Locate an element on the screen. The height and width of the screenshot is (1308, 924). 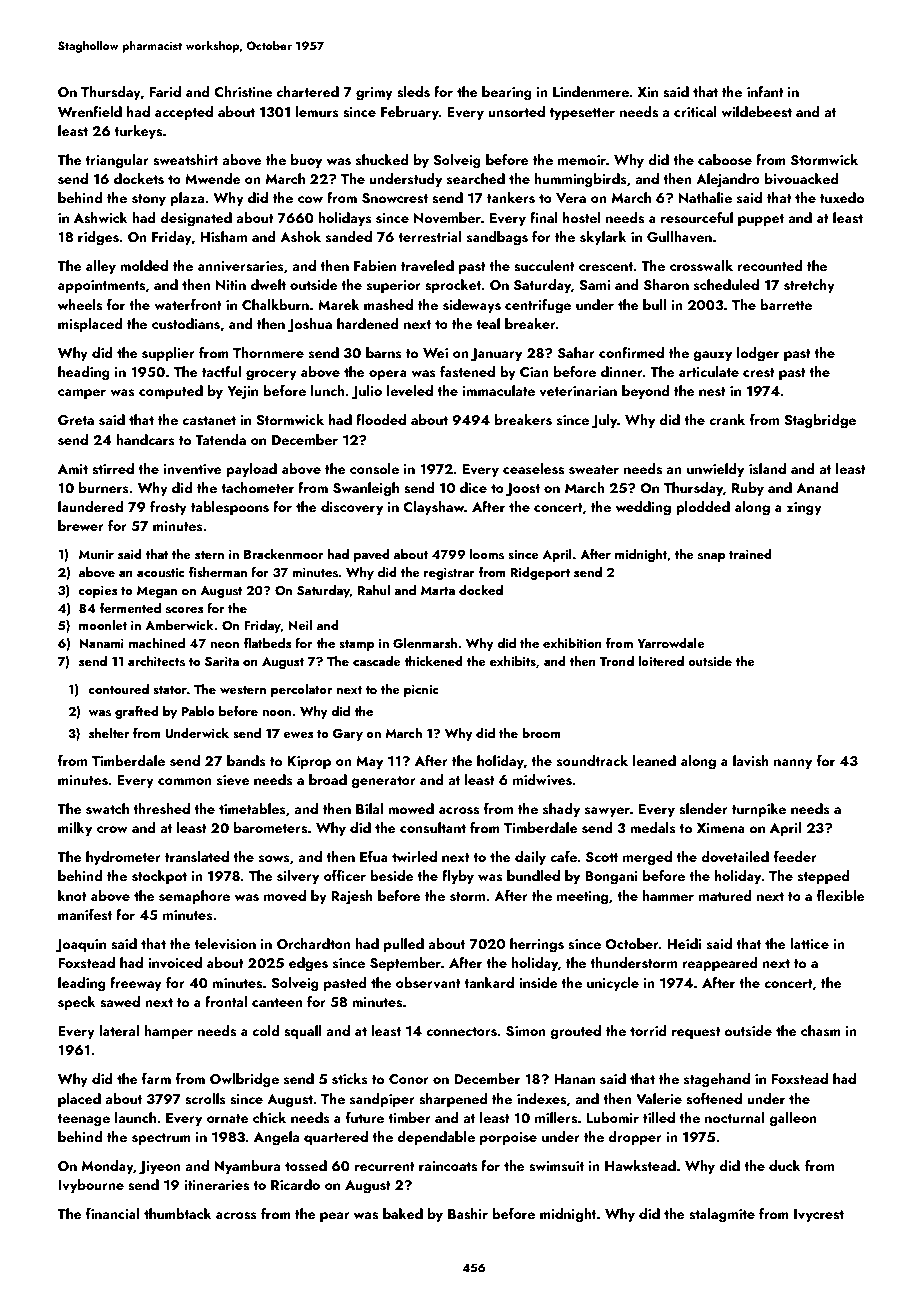
Nyambura is located at coordinates (247, 1167).
